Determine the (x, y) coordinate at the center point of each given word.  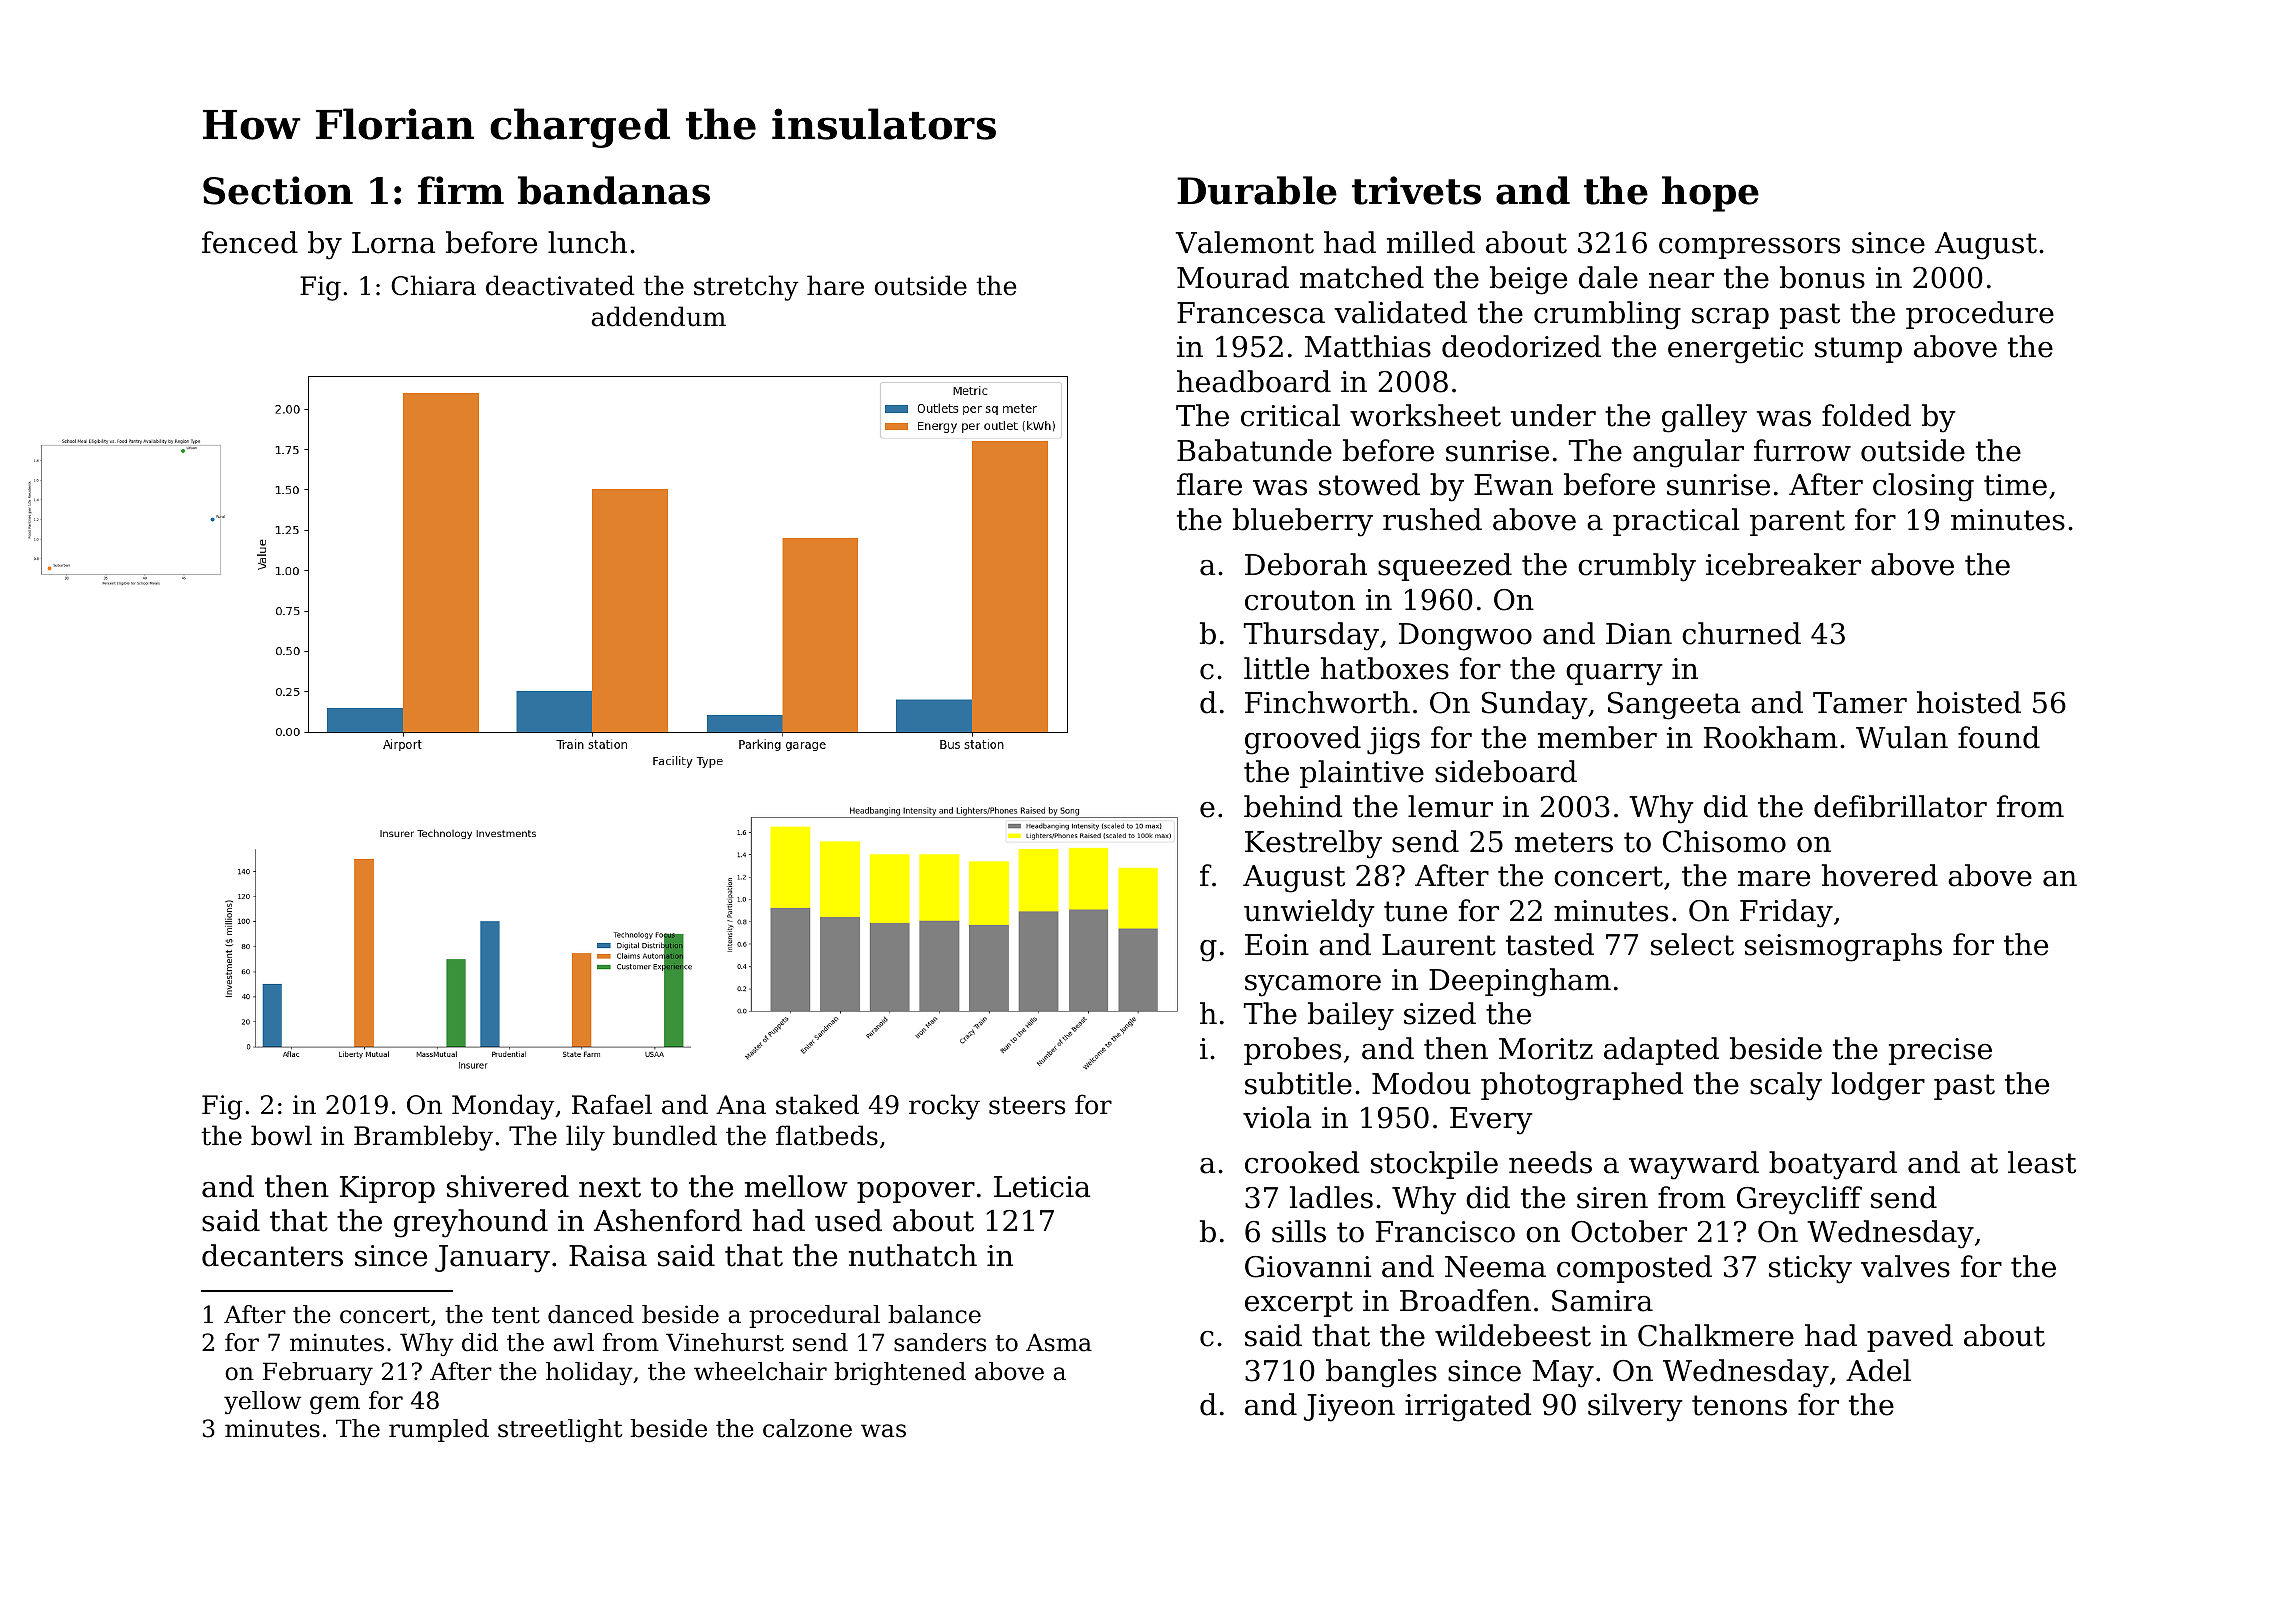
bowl (281, 1135)
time (2015, 485)
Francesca (1251, 313)
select (1692, 944)
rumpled (439, 1430)
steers (1027, 1105)
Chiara (433, 285)
